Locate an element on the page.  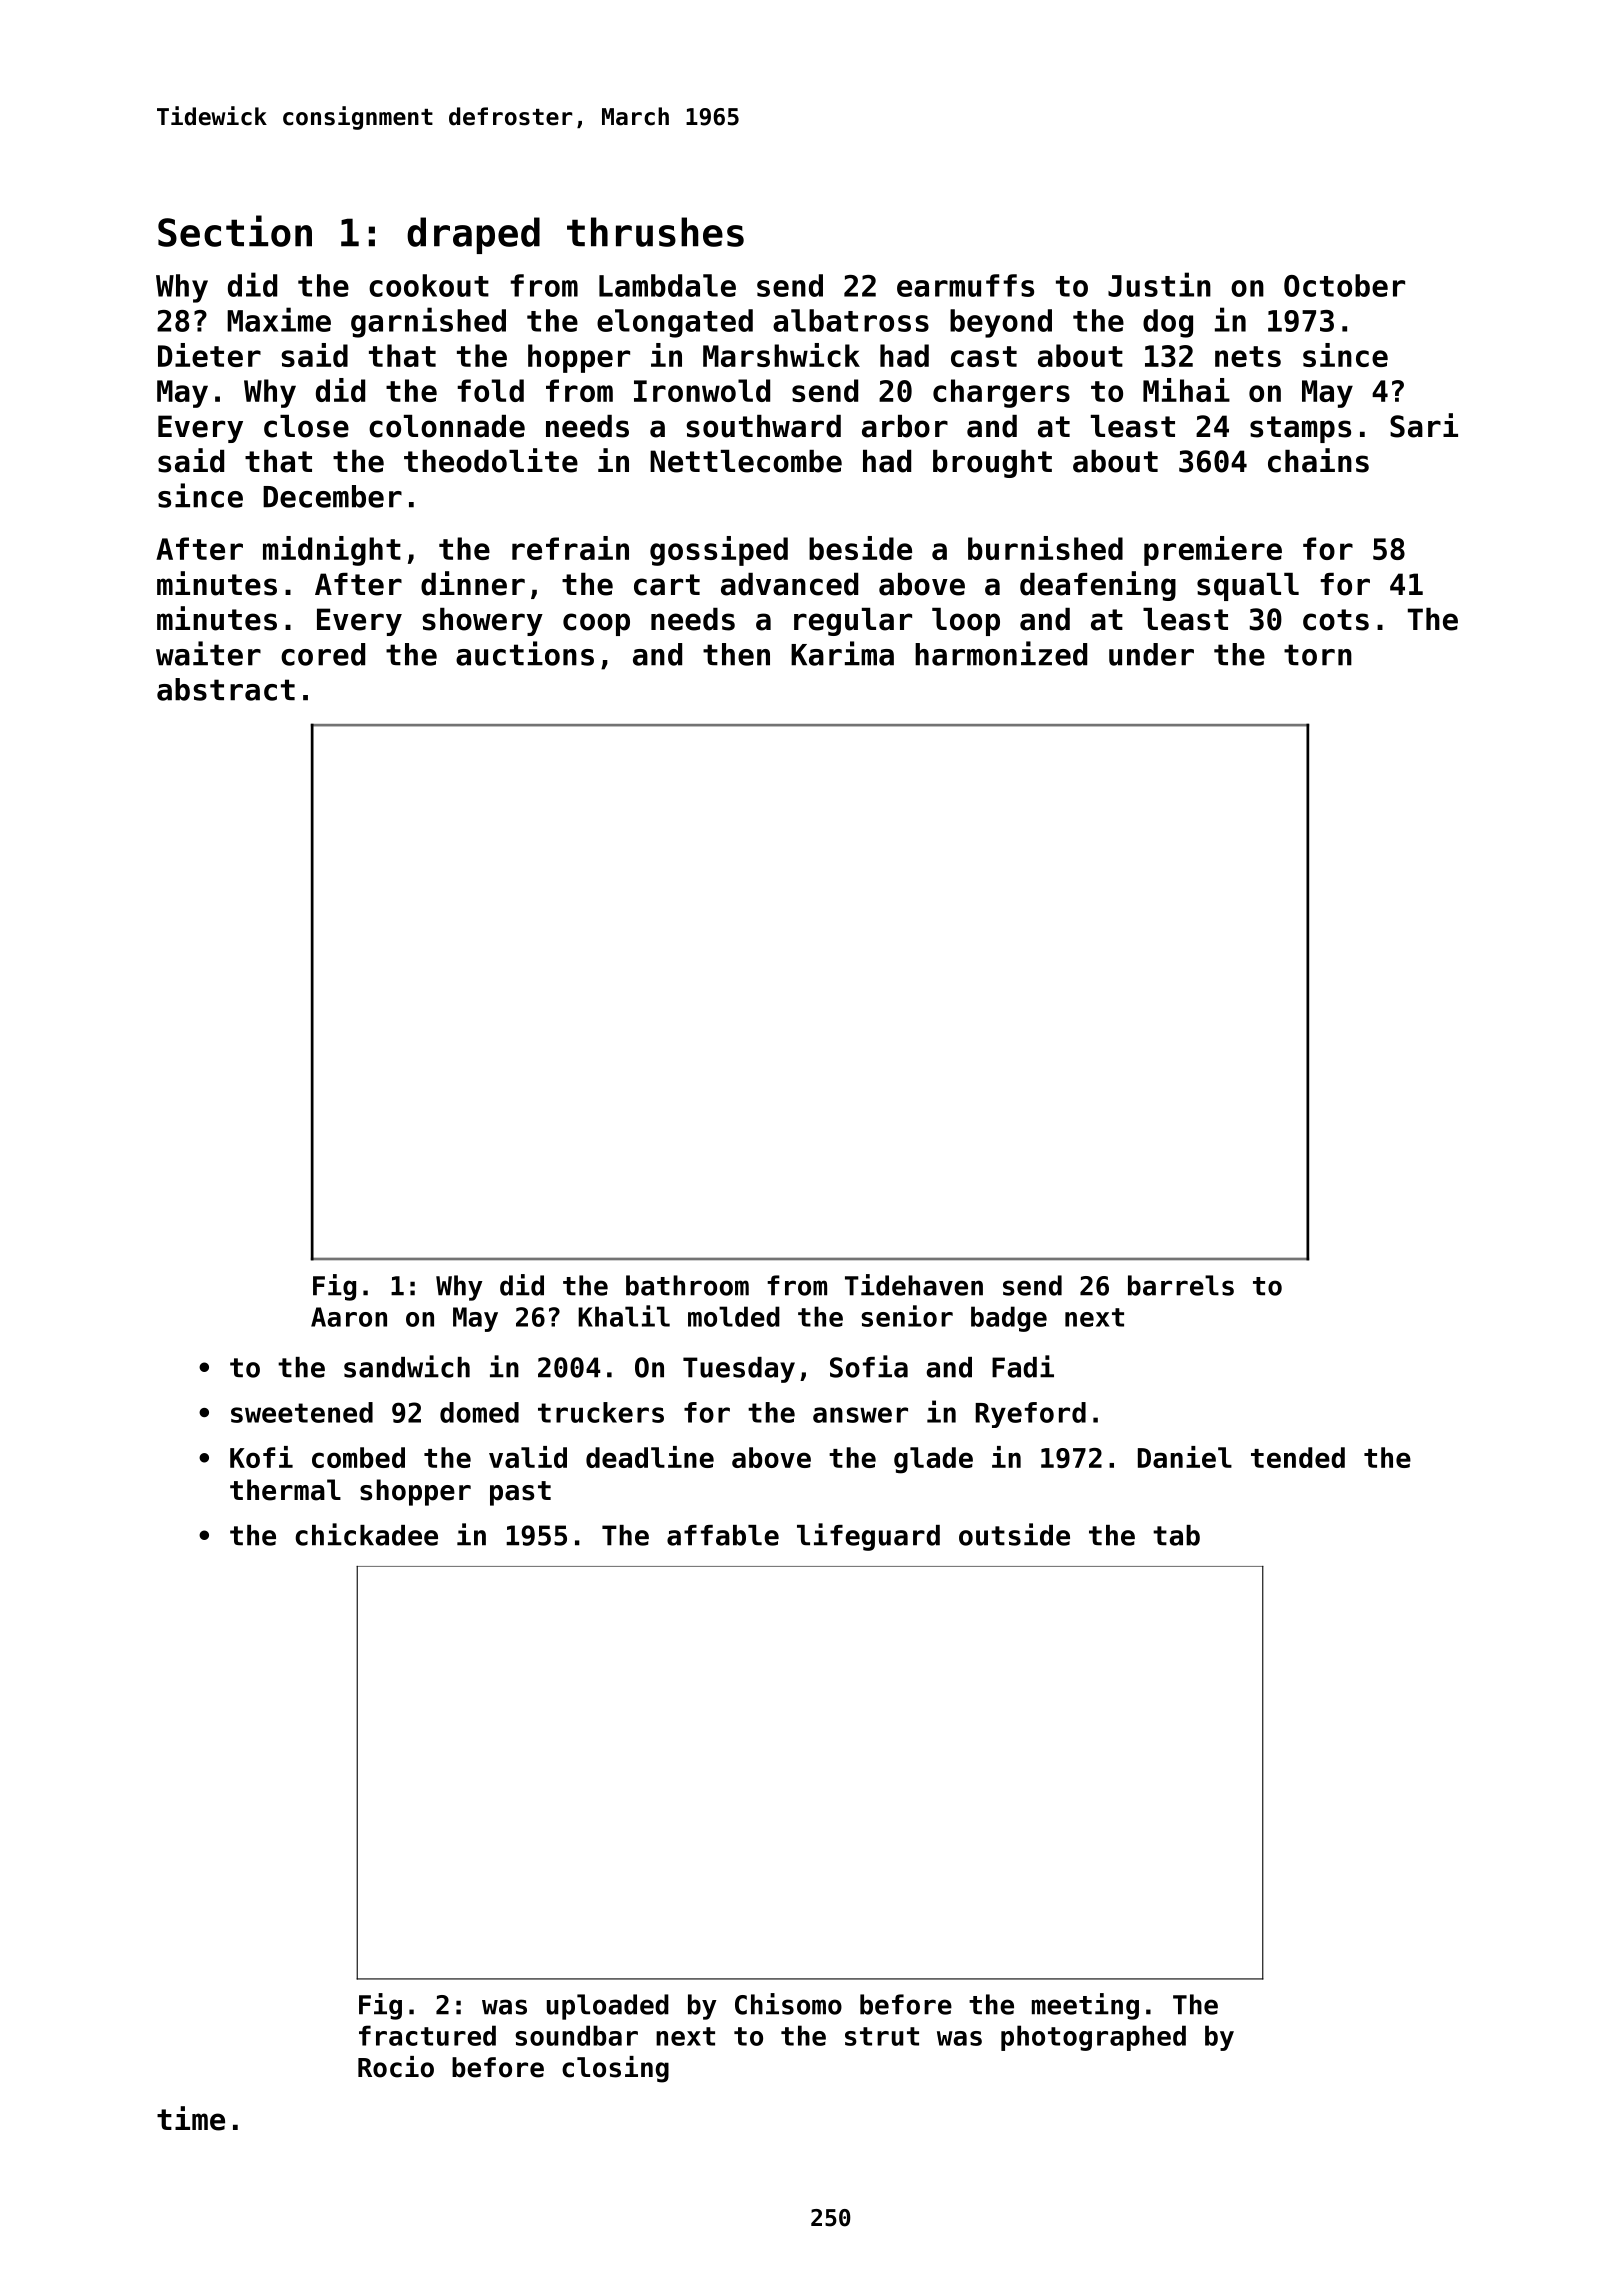
earmuffs is located at coordinates (965, 285).
